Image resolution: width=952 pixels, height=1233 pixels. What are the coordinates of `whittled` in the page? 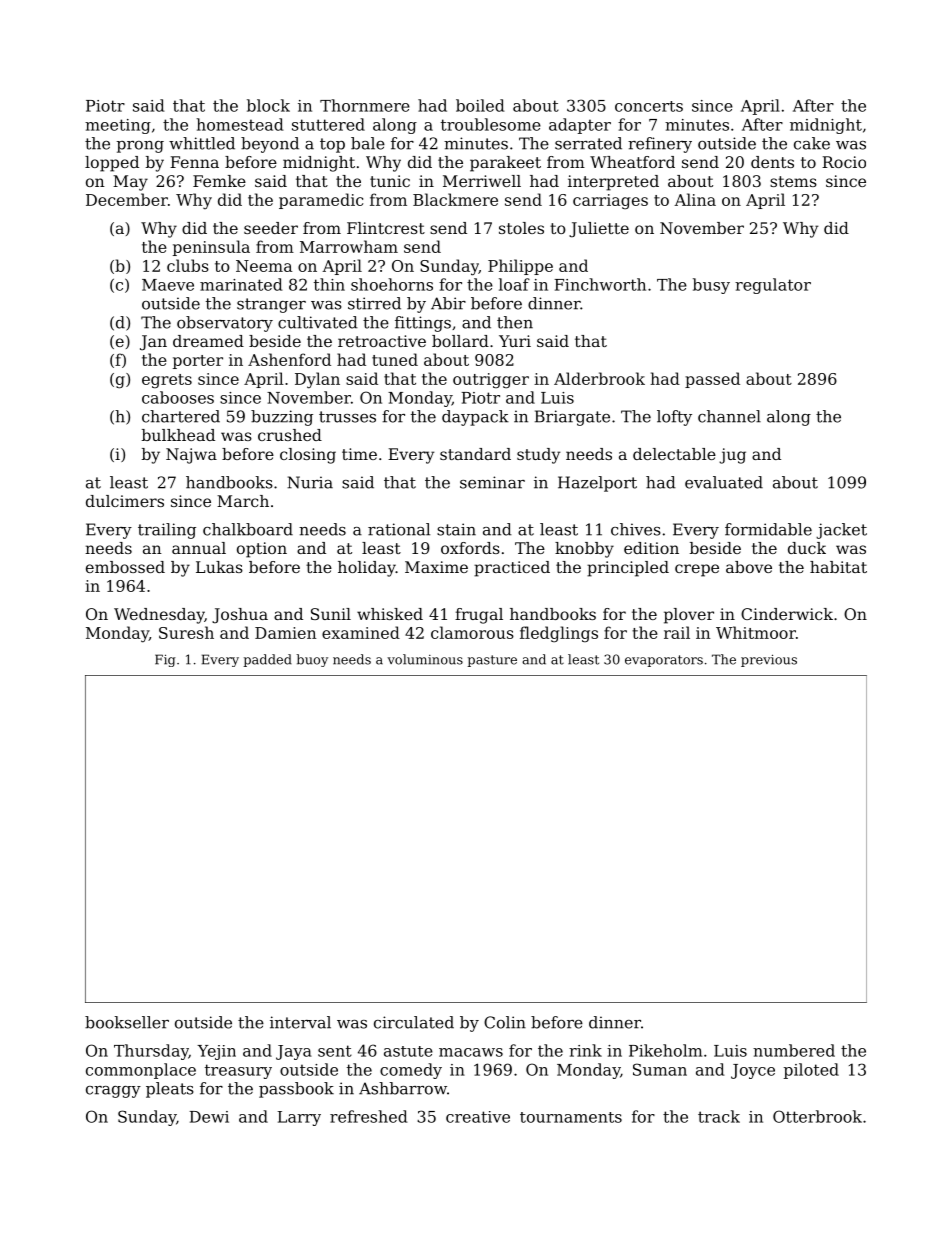 It's located at (202, 143).
